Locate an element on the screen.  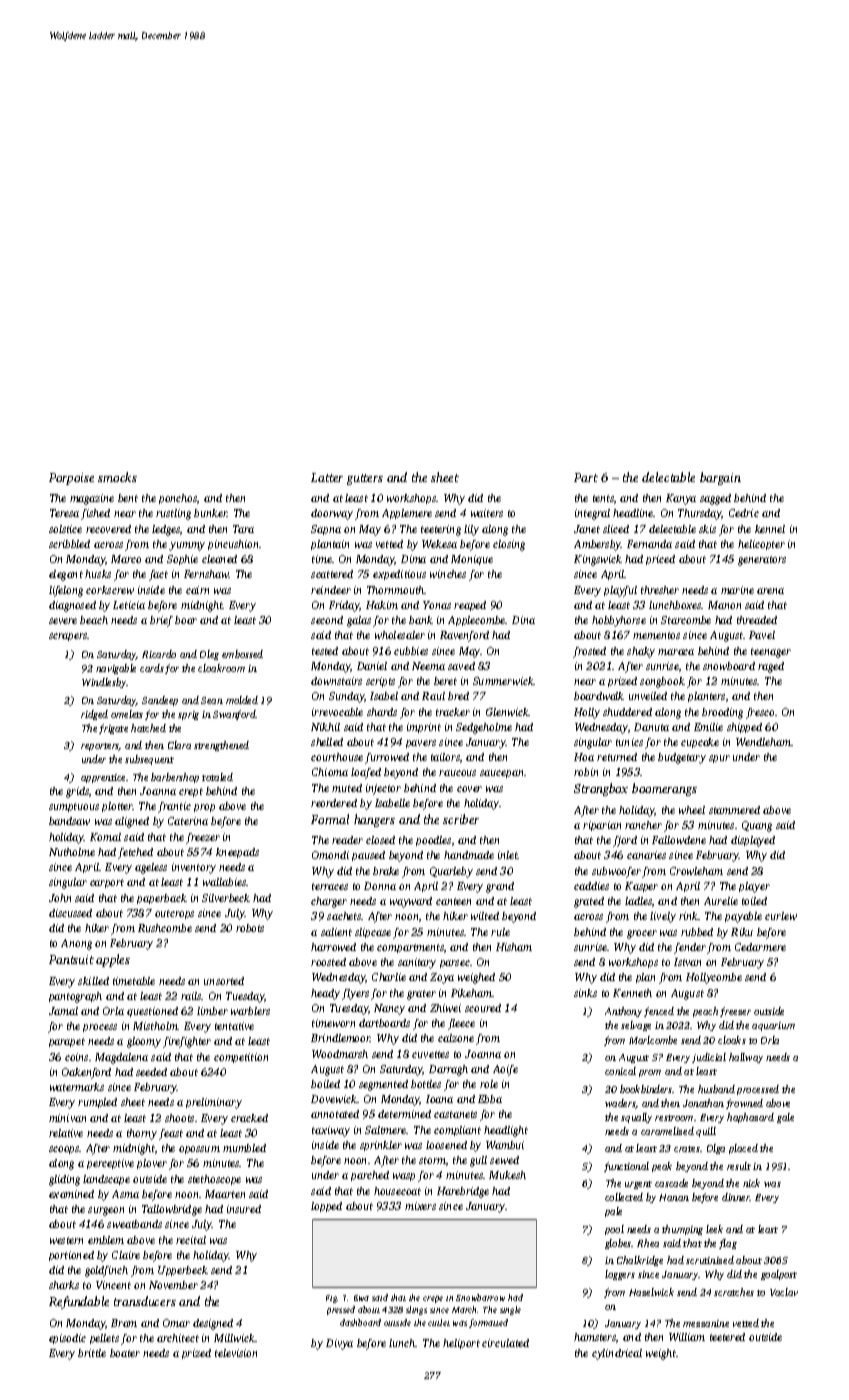
spur is located at coordinates (719, 759).
